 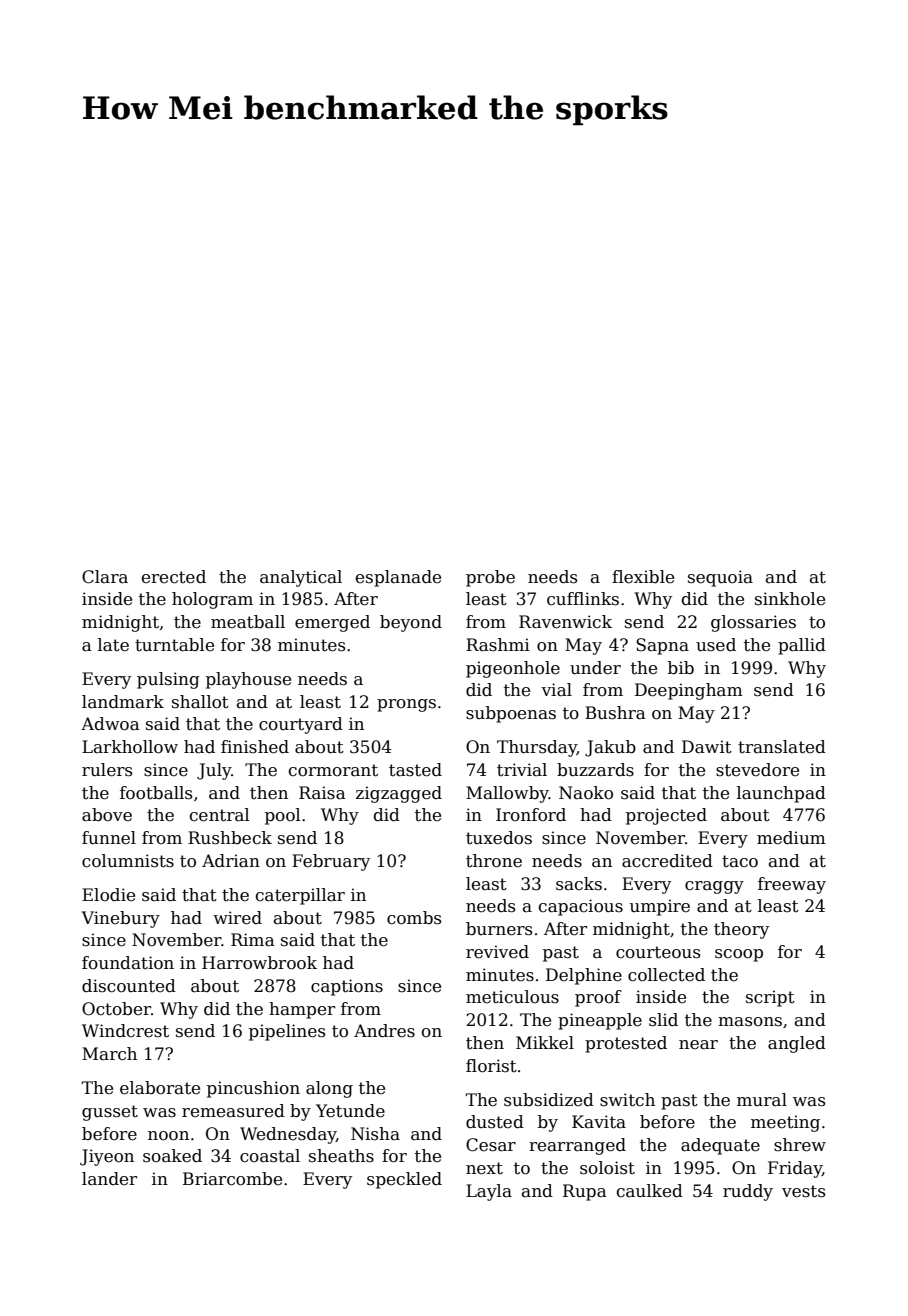 I want to click on lander, so click(x=109, y=1179).
